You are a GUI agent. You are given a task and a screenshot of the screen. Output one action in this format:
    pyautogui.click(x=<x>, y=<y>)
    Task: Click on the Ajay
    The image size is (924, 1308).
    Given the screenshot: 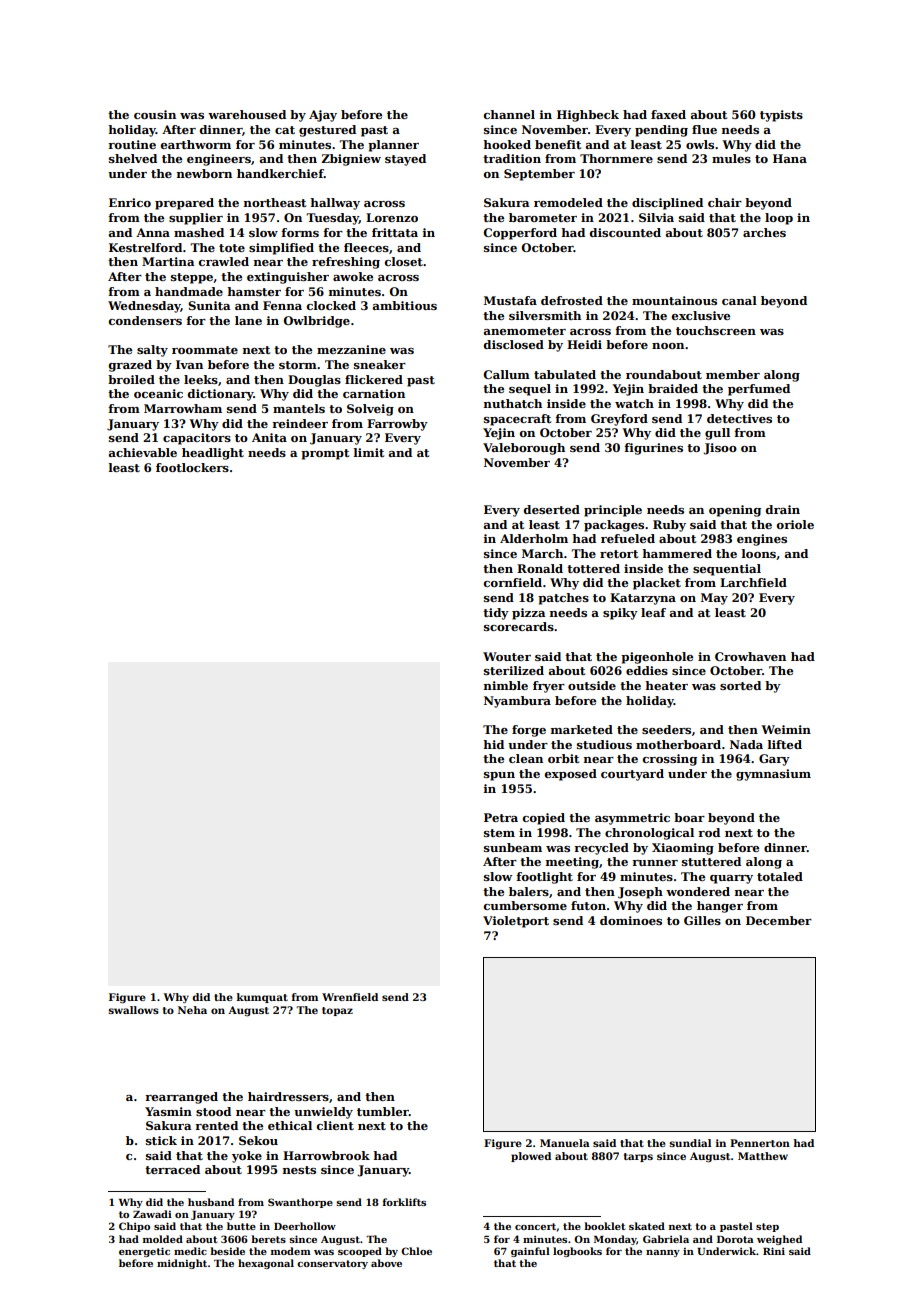 What is the action you would take?
    pyautogui.click(x=323, y=116)
